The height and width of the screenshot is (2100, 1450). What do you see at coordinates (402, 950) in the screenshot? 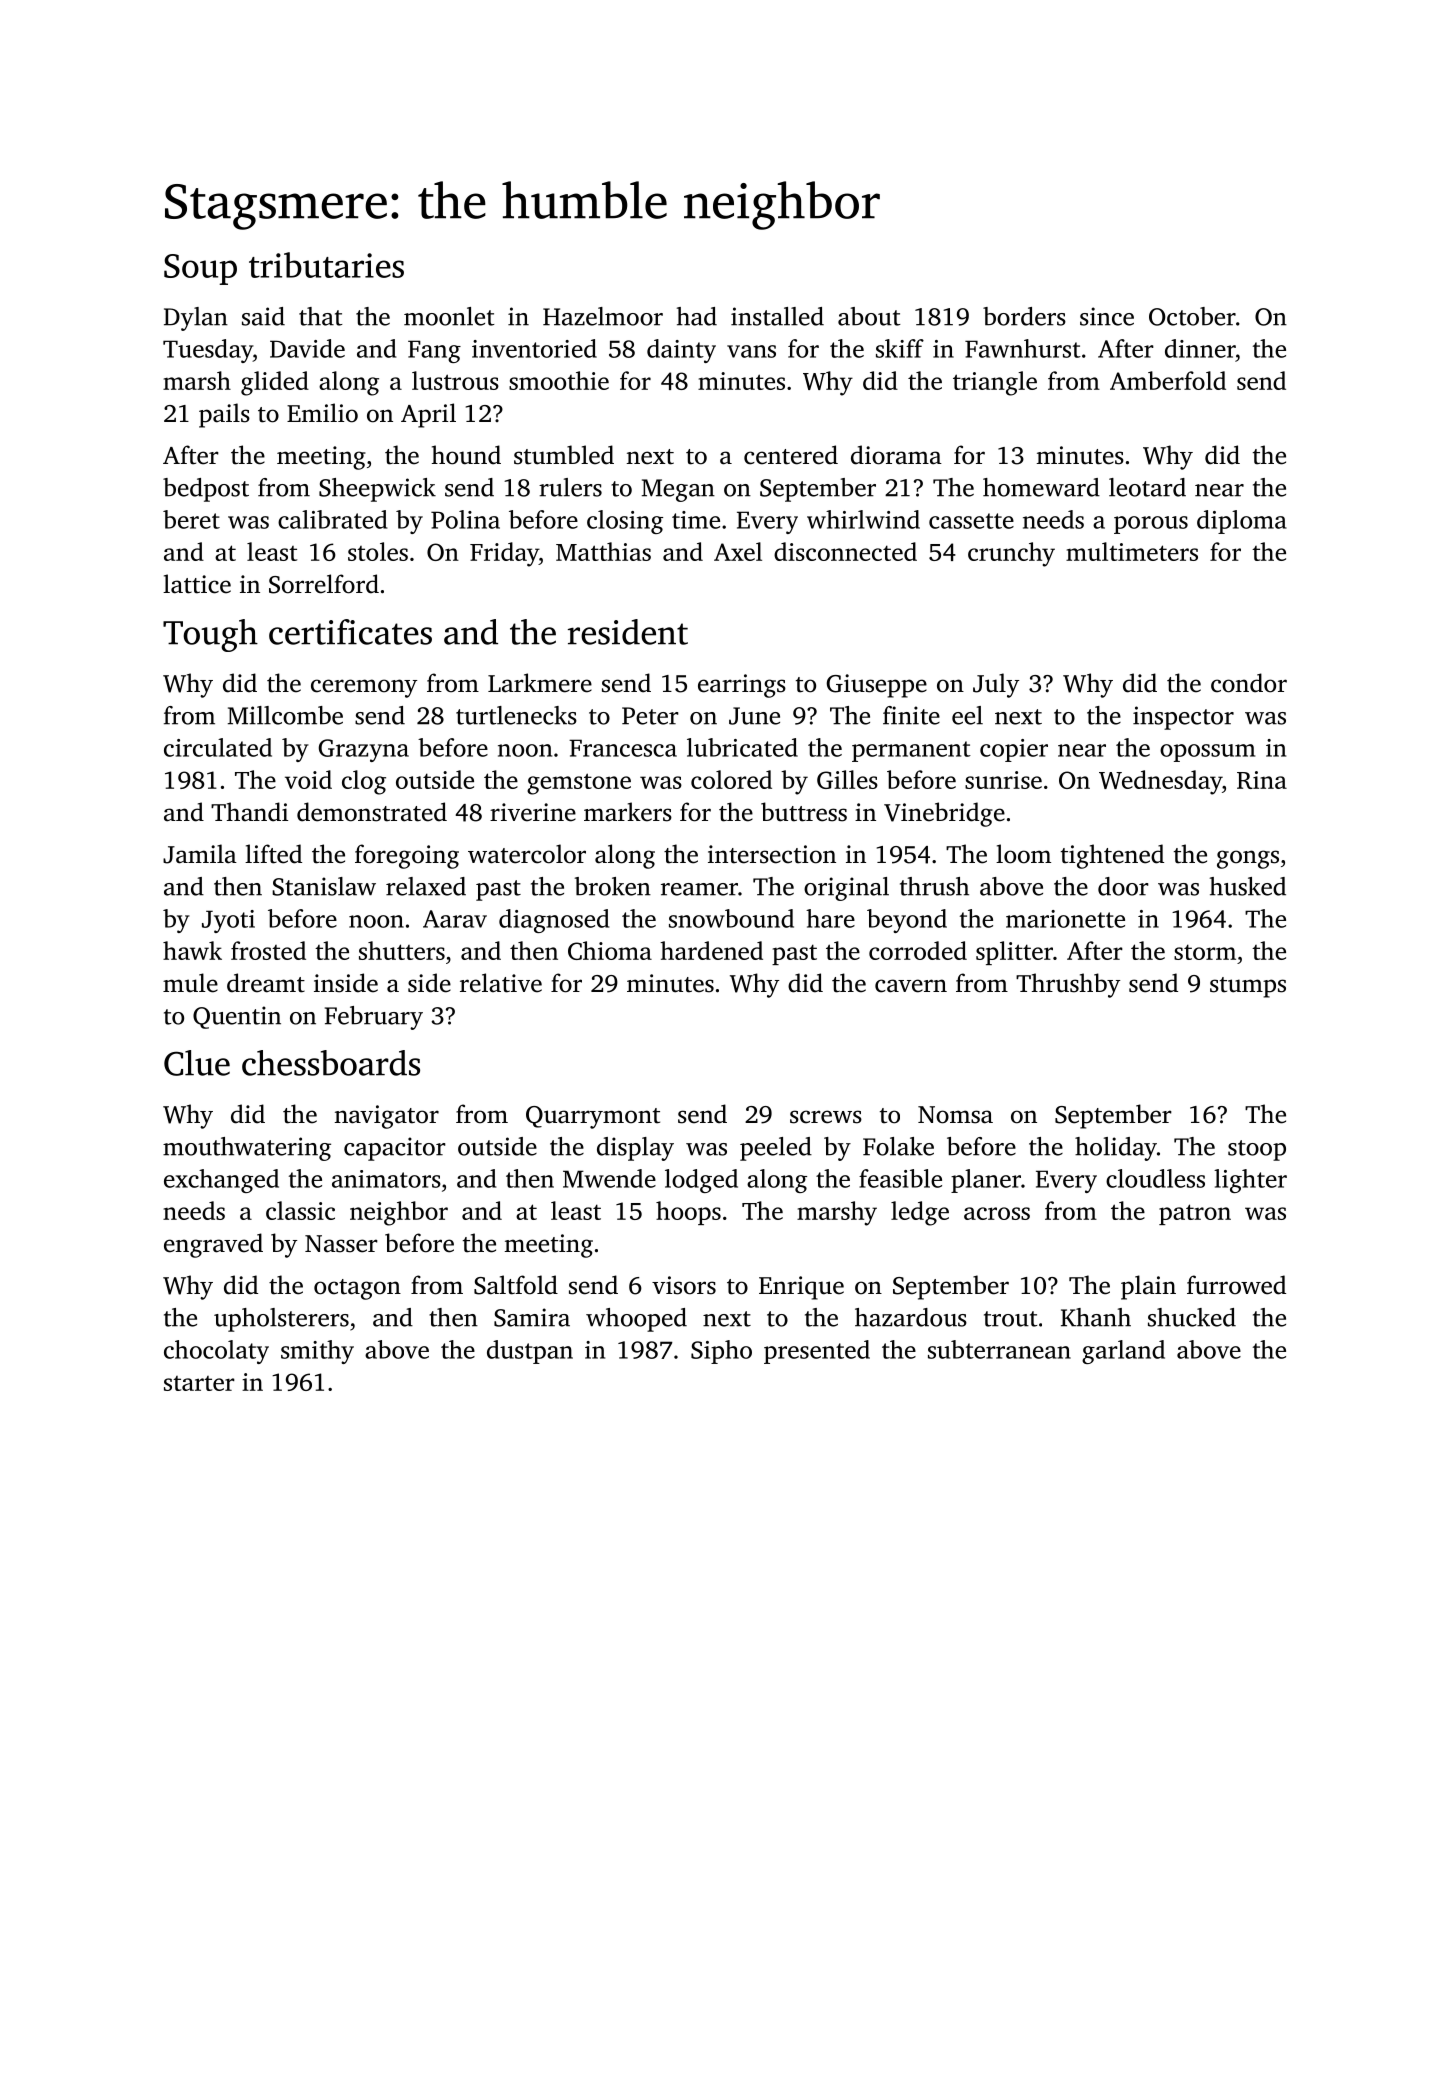
I see `shutters` at bounding box center [402, 950].
